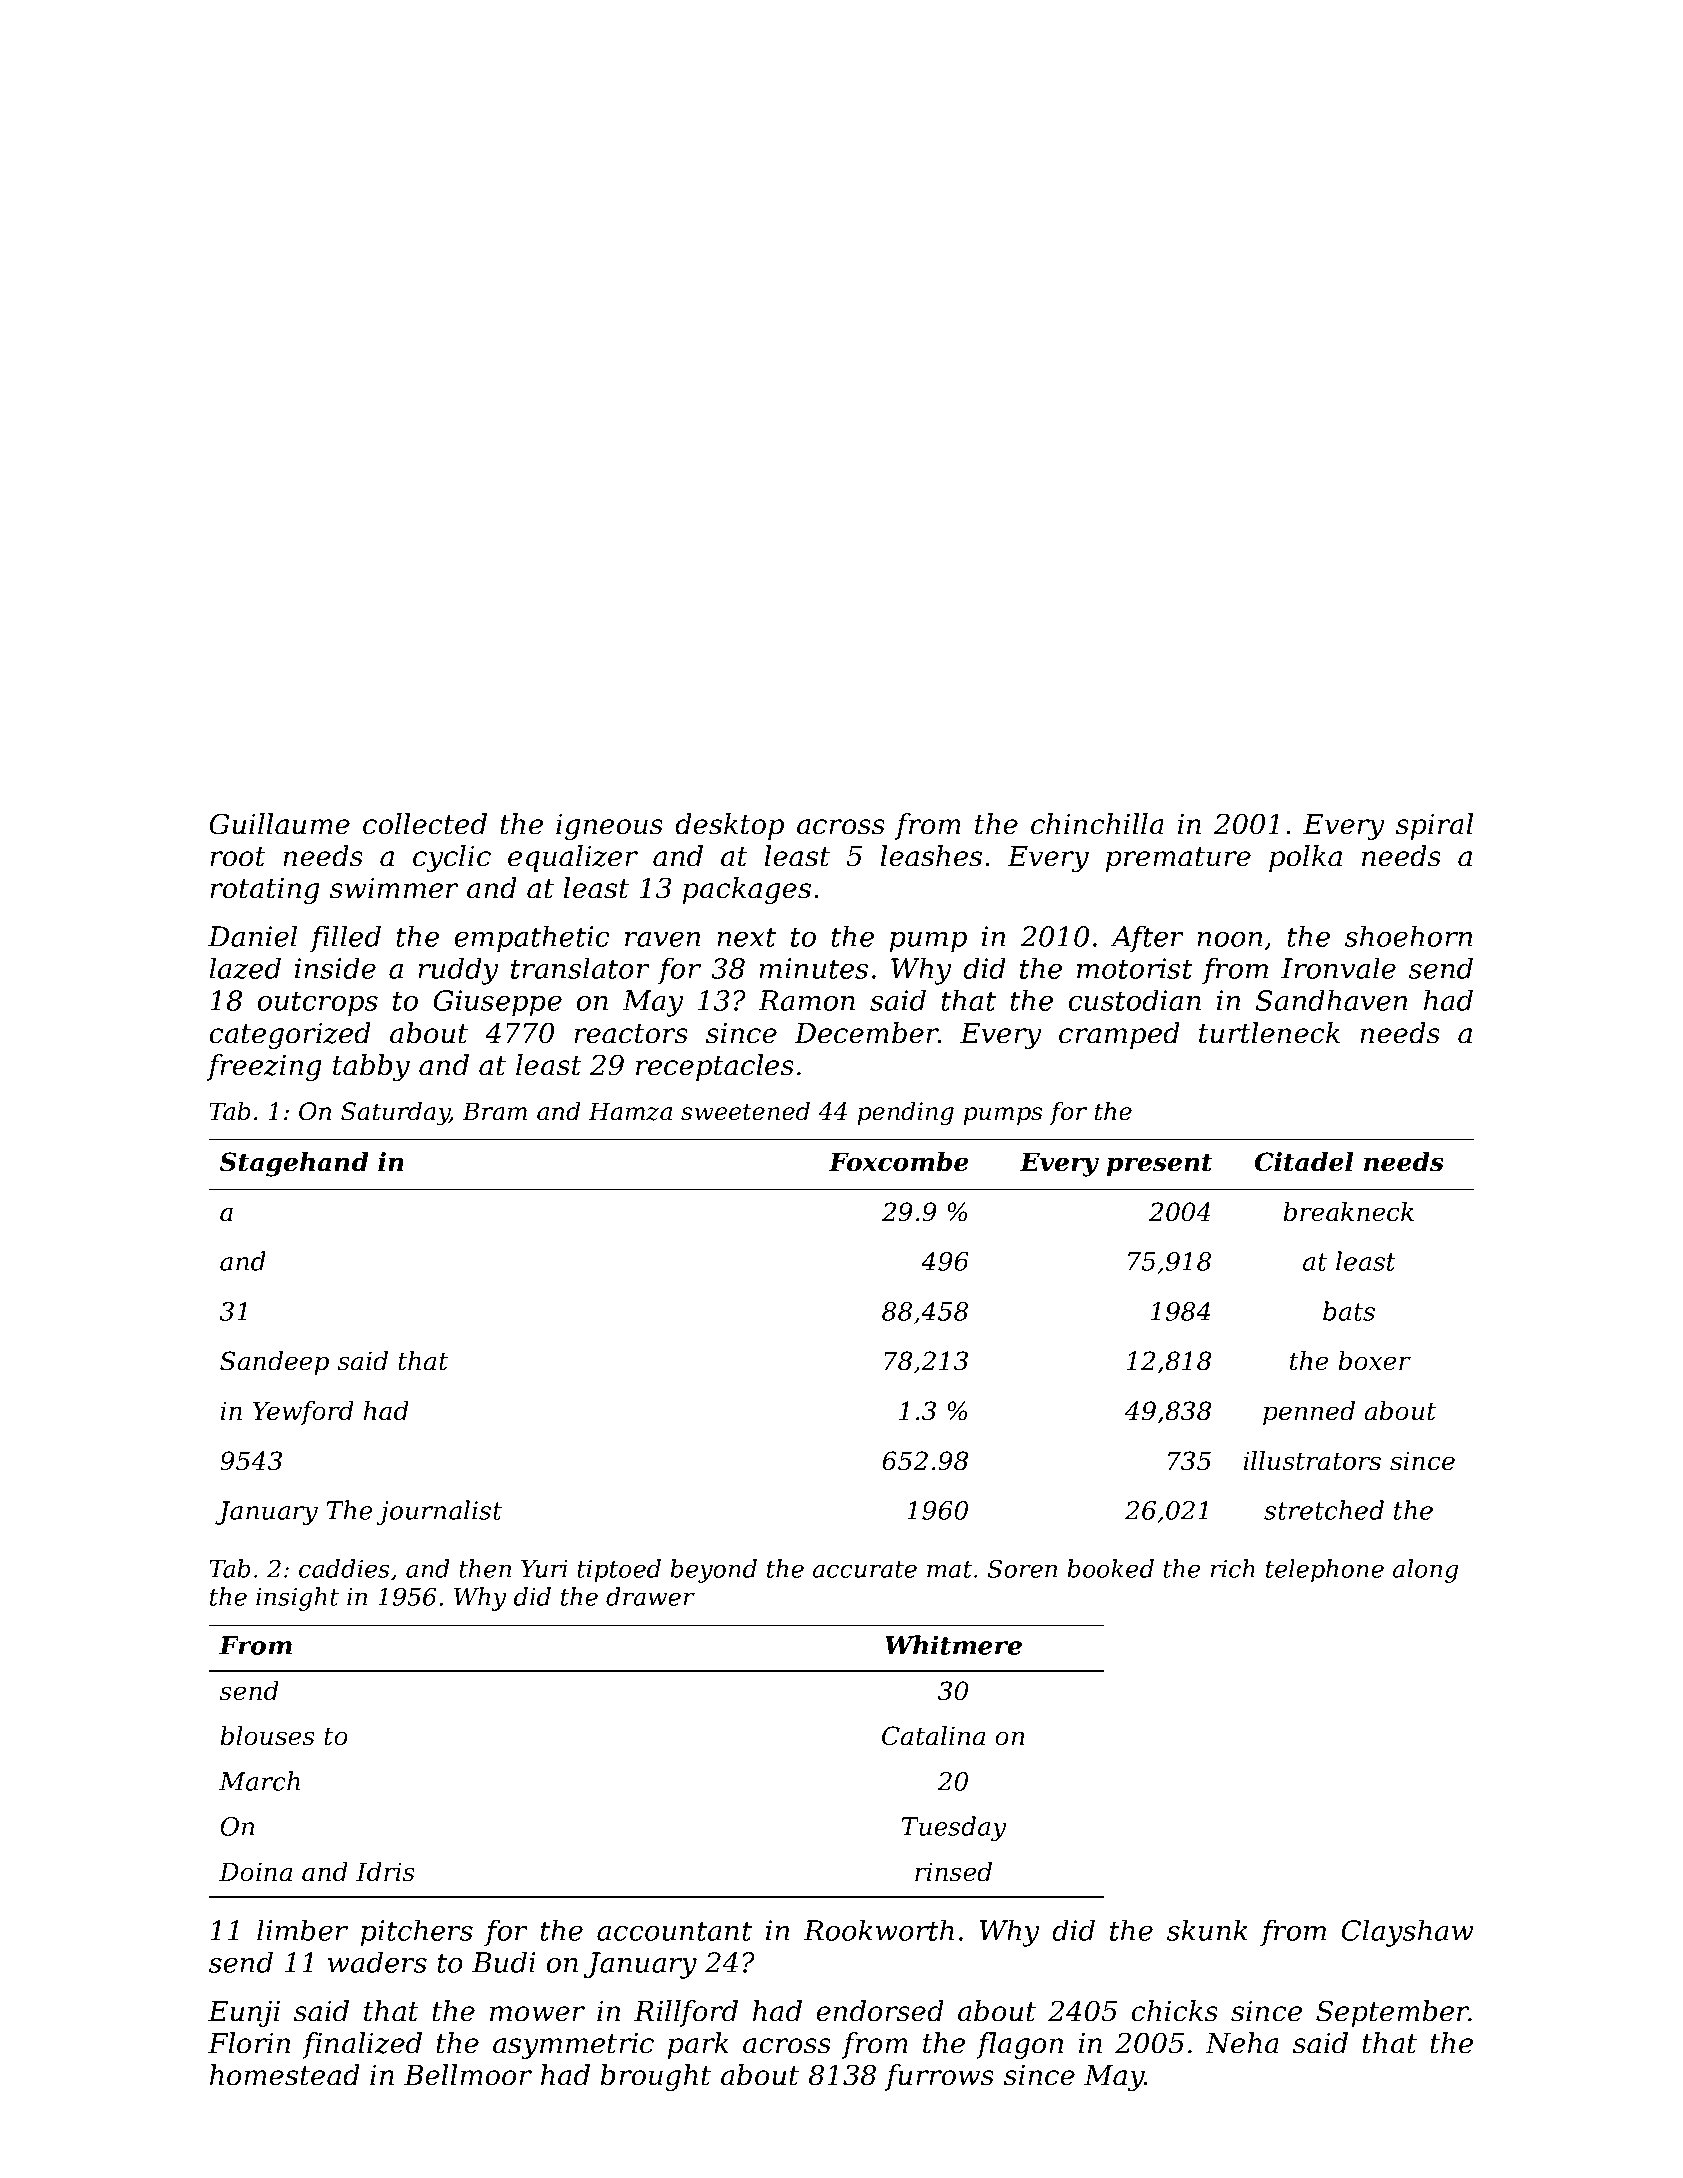 The height and width of the screenshot is (2178, 1683). What do you see at coordinates (1097, 824) in the screenshot?
I see `chinchilla` at bounding box center [1097, 824].
